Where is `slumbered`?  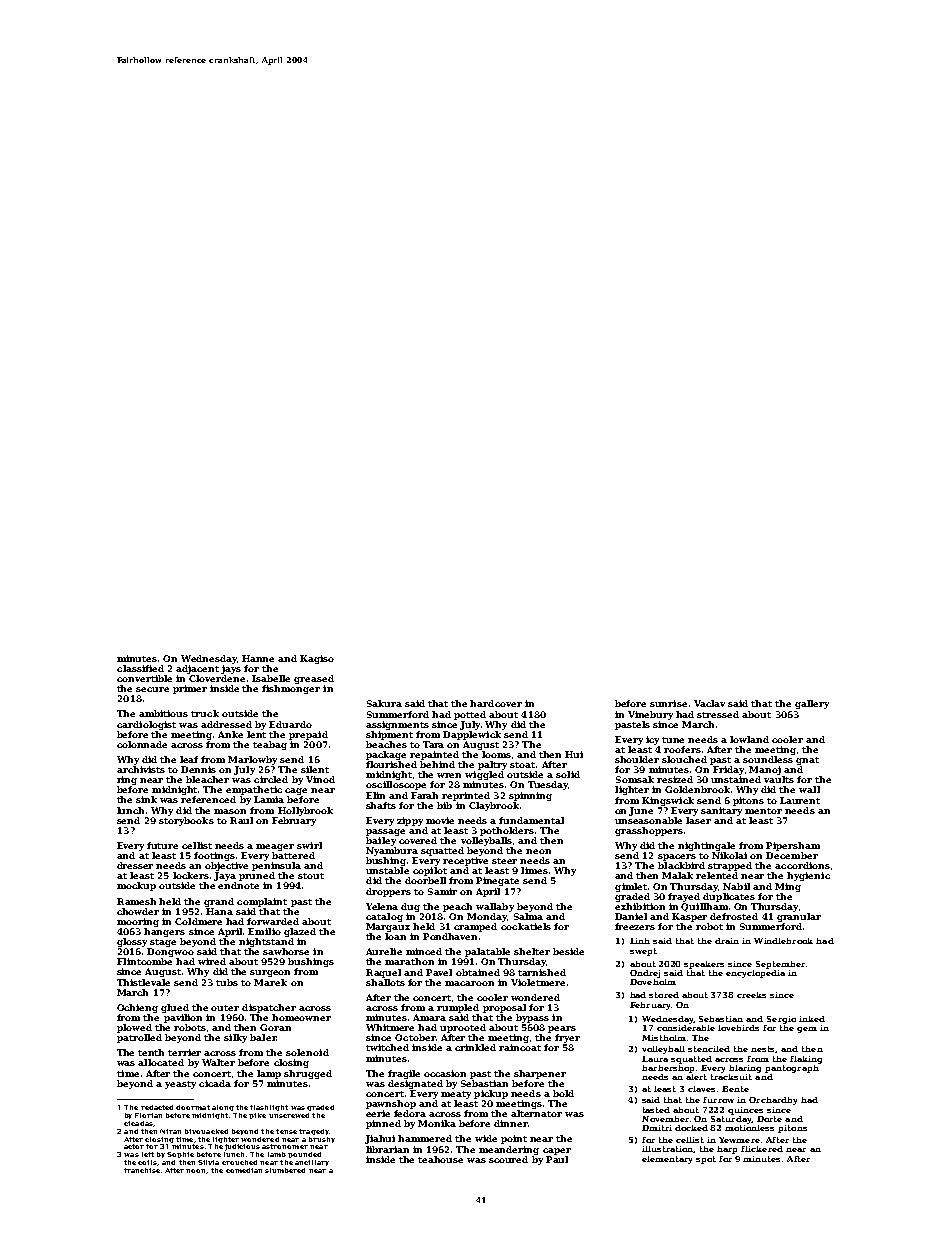
slumbered is located at coordinates (285, 1170).
